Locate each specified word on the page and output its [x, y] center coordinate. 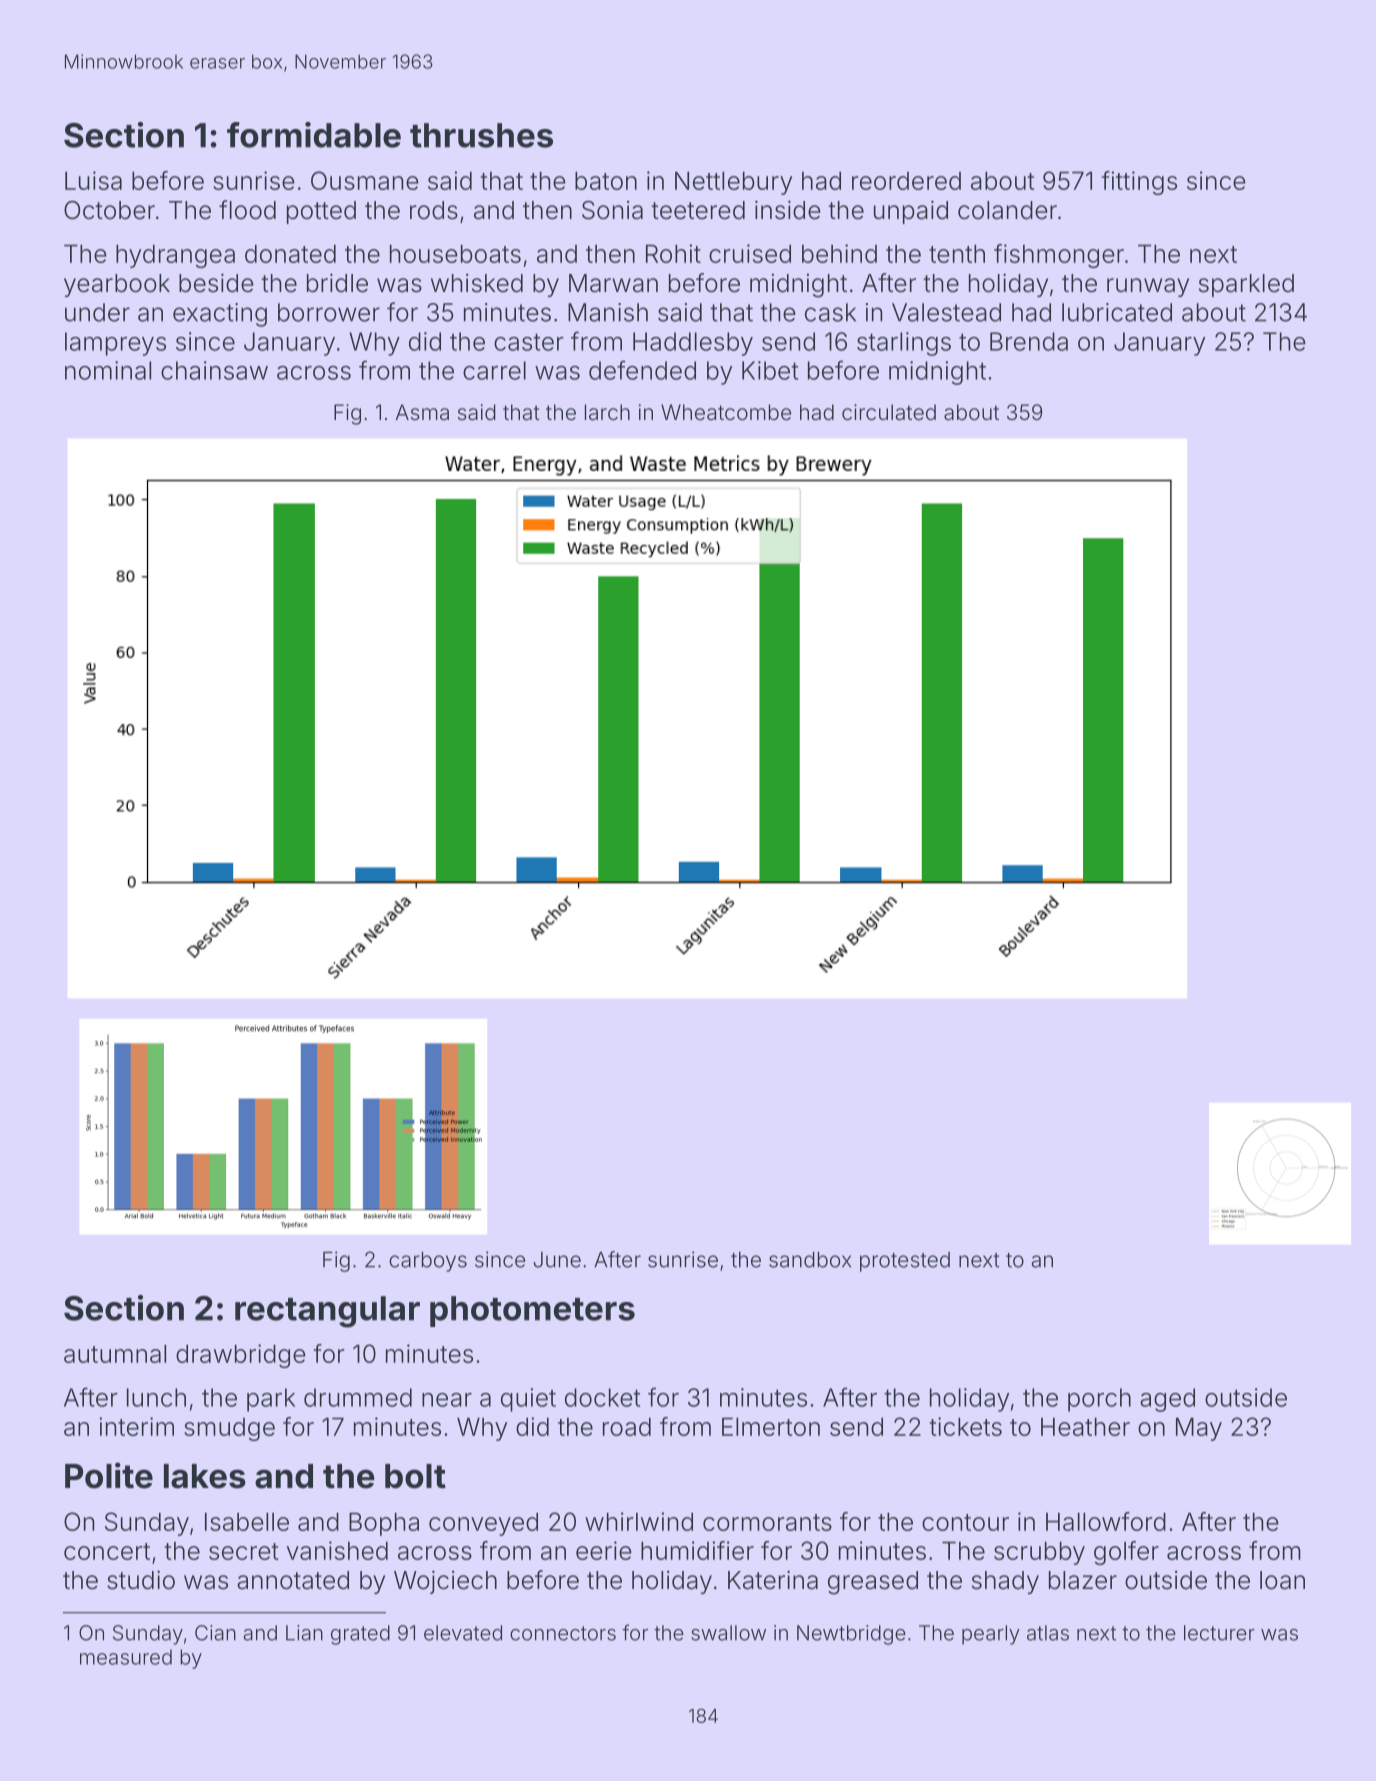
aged [1167, 1400]
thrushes [481, 135]
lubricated [1117, 312]
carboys [428, 1262]
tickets [966, 1426]
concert [107, 1551]
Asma [422, 412]
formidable [314, 135]
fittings [1139, 183]
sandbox [810, 1260]
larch [607, 412]
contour [965, 1522]
